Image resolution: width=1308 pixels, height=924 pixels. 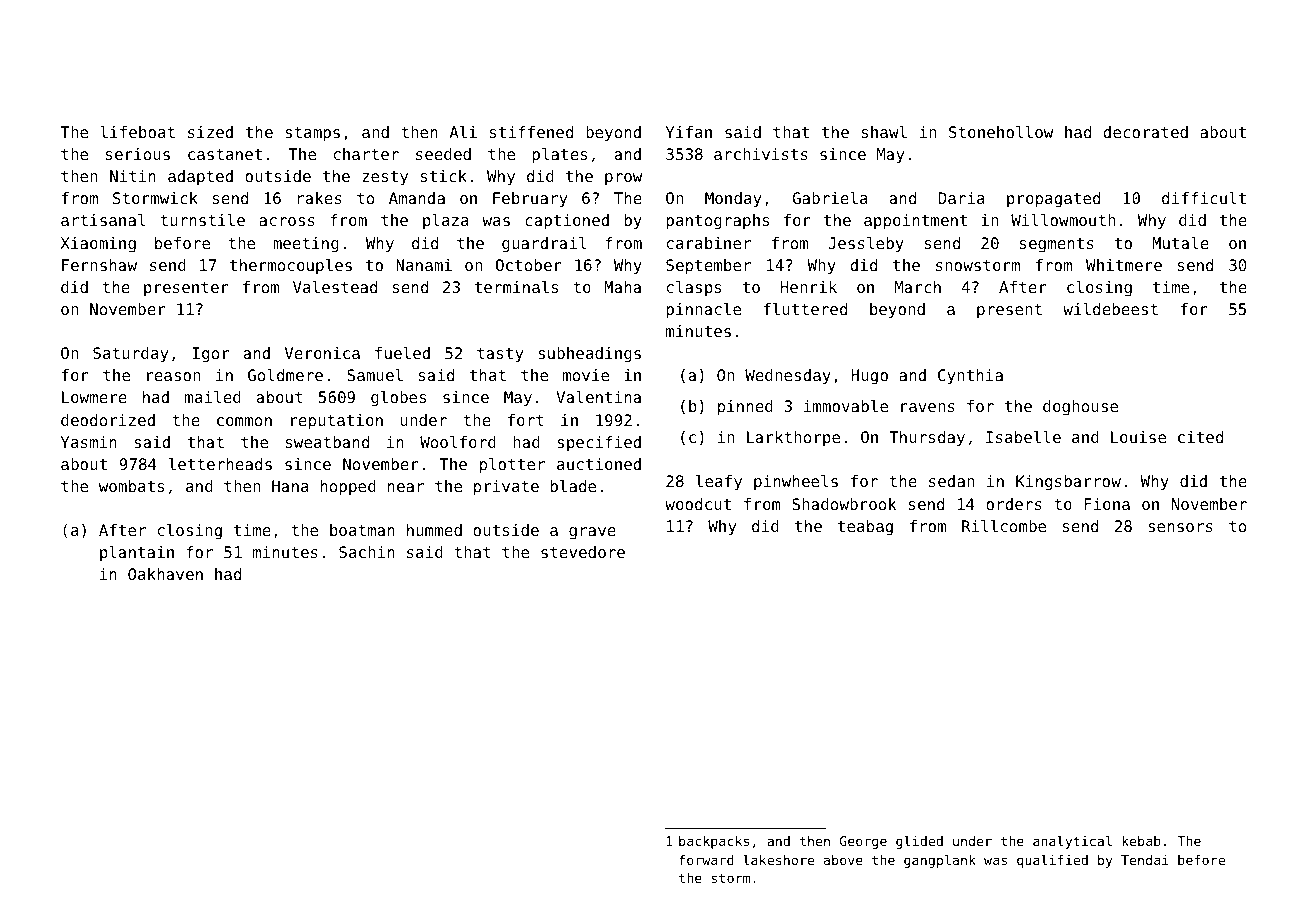 What do you see at coordinates (1107, 504) in the image?
I see `Fiona` at bounding box center [1107, 504].
